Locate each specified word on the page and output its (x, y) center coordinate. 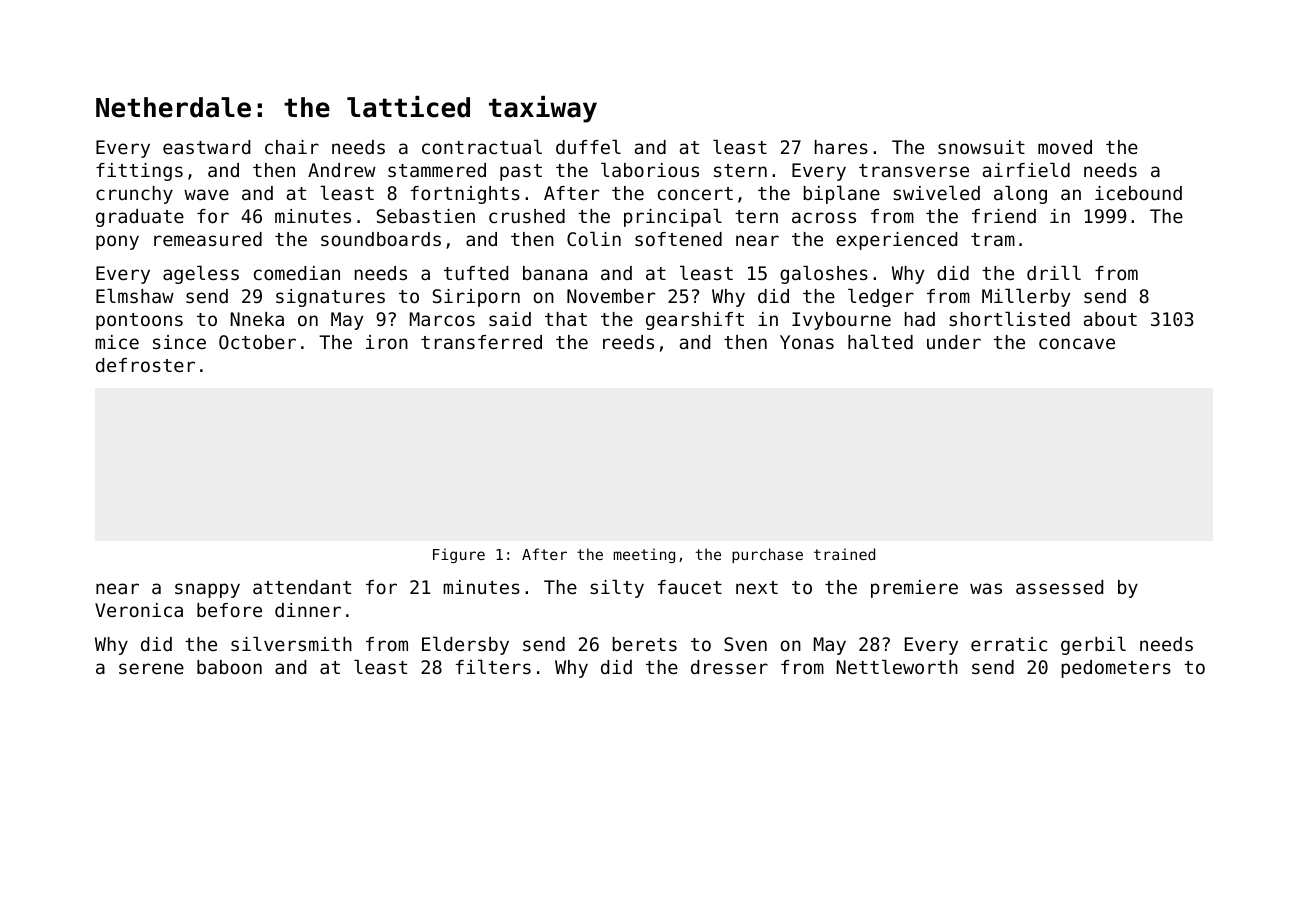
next (757, 587)
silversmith (291, 643)
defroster (145, 365)
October (257, 342)
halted (880, 341)
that (566, 319)
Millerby (1026, 297)
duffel (588, 146)
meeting (644, 555)
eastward (206, 147)
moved (1065, 147)
